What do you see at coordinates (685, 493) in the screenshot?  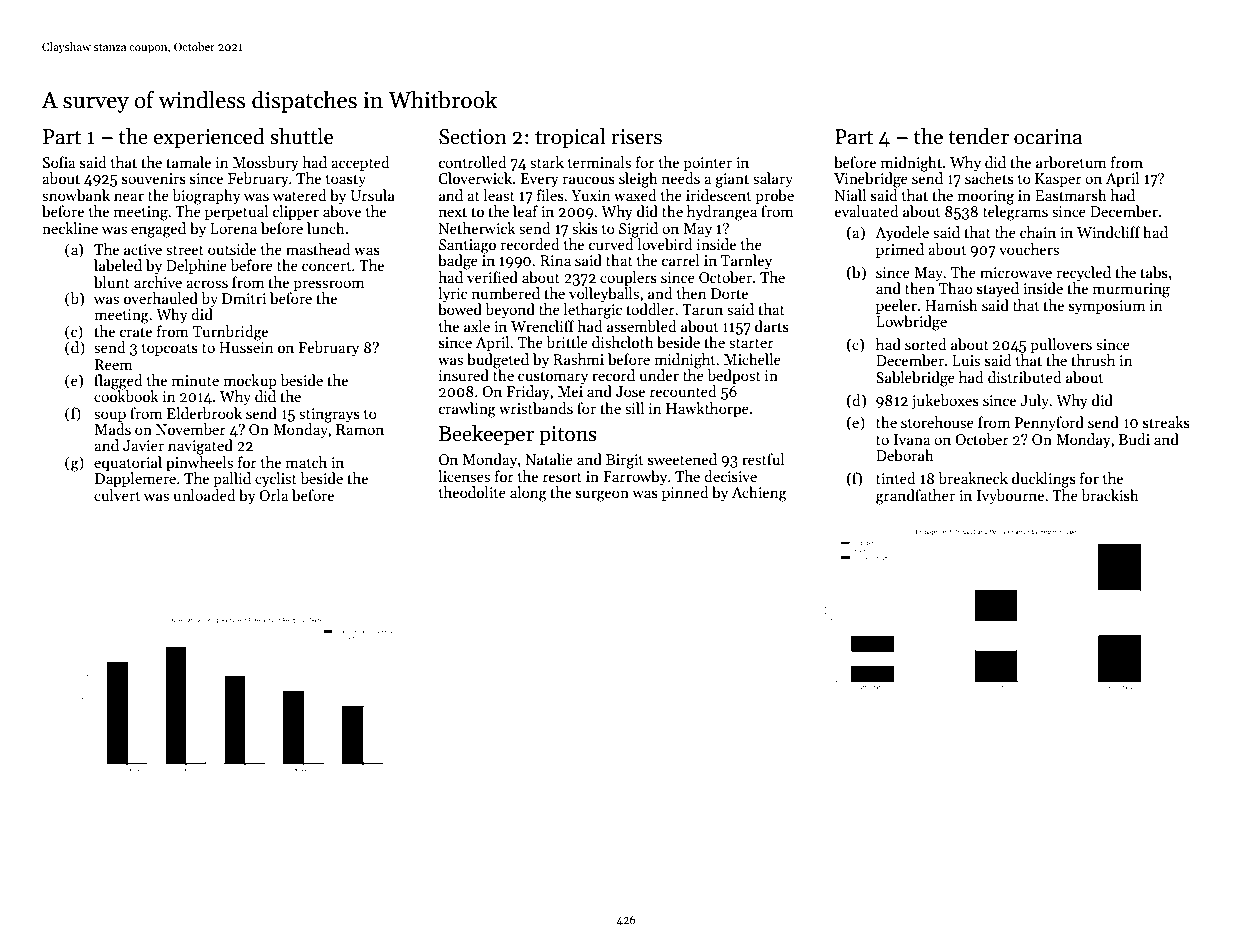 I see `pinned` at bounding box center [685, 493].
